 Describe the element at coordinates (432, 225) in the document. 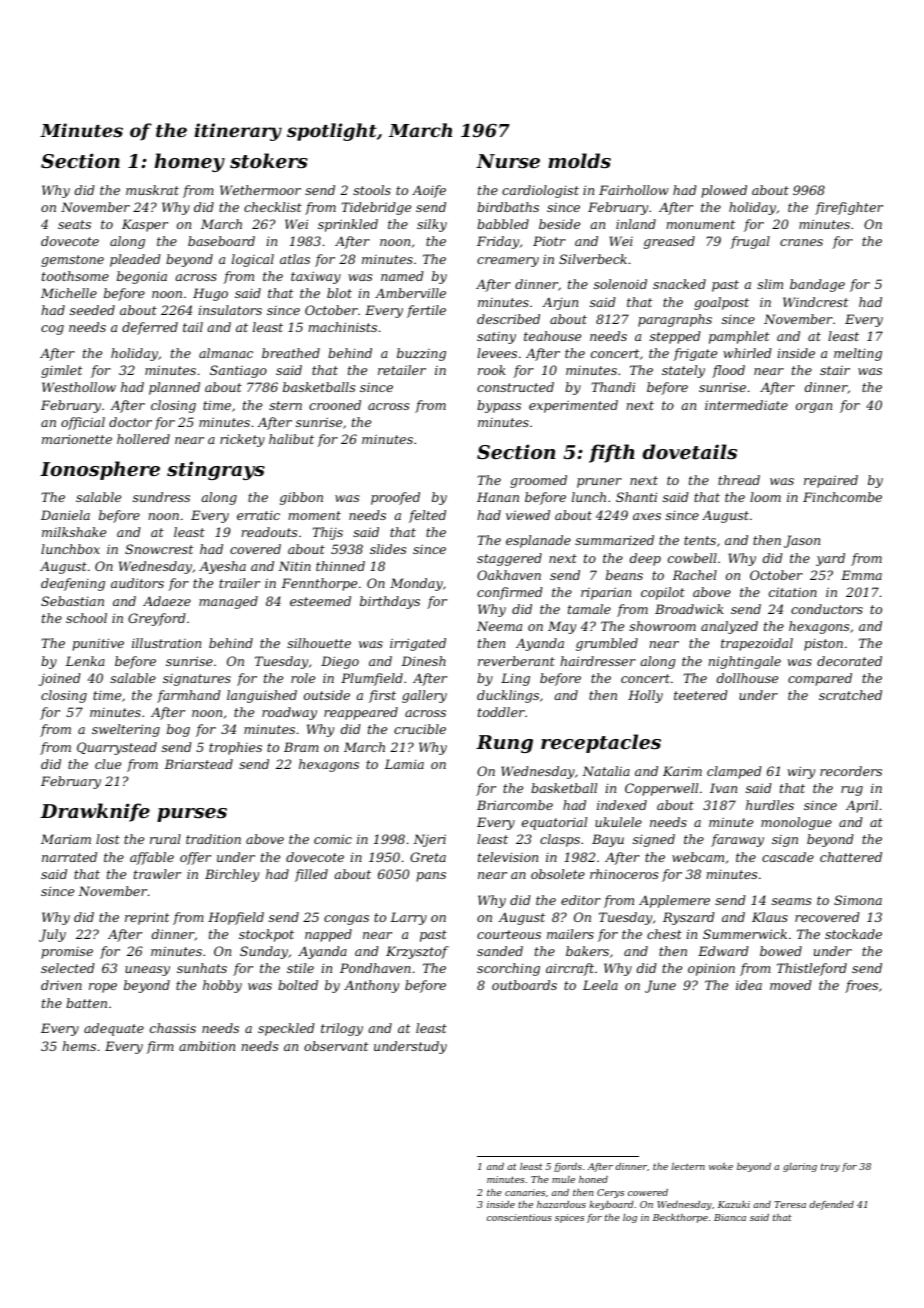

I see `silky` at that location.
